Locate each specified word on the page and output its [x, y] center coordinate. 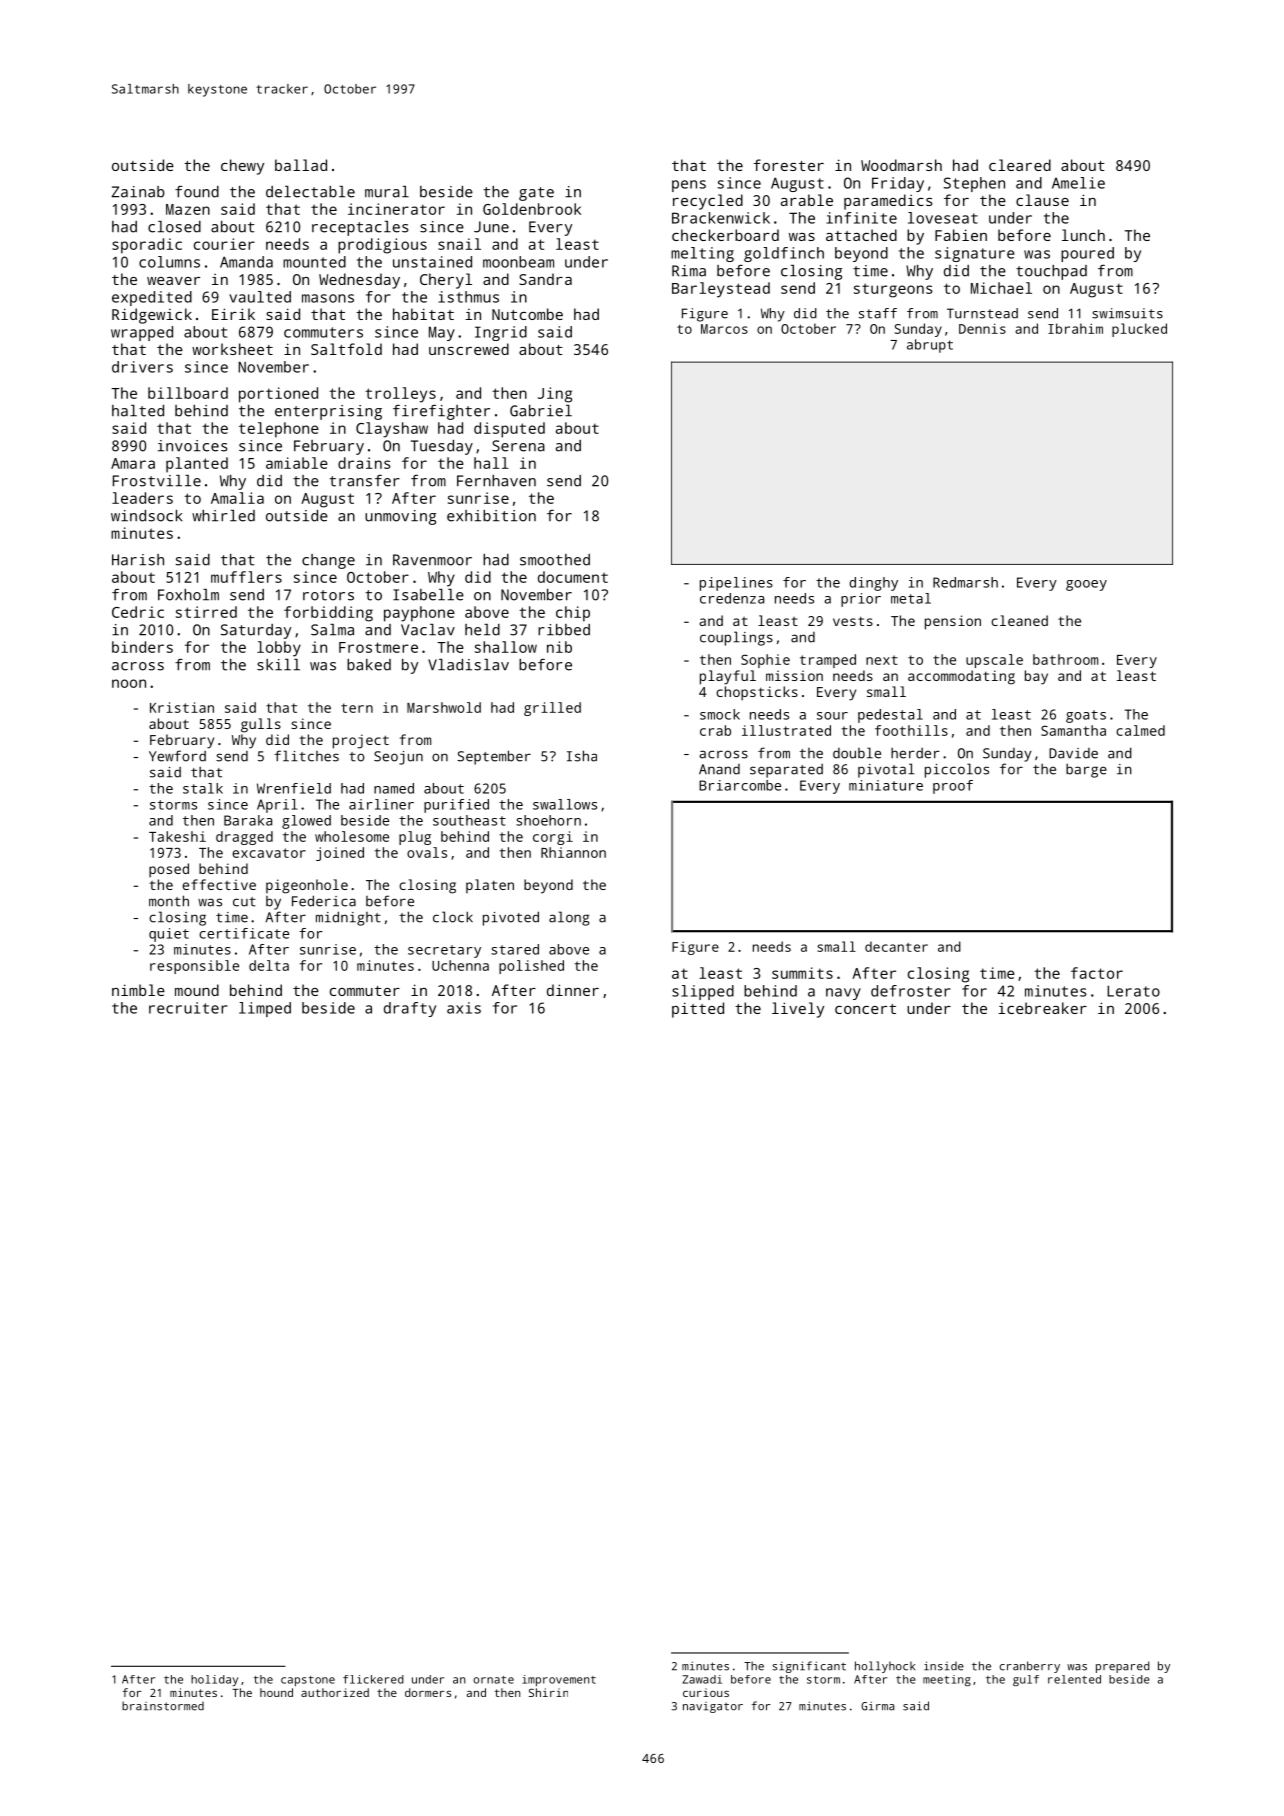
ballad [301, 165]
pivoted [511, 918]
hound [276, 1692]
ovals [427, 852]
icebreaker [1042, 1008]
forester [788, 165]
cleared [1020, 165]
